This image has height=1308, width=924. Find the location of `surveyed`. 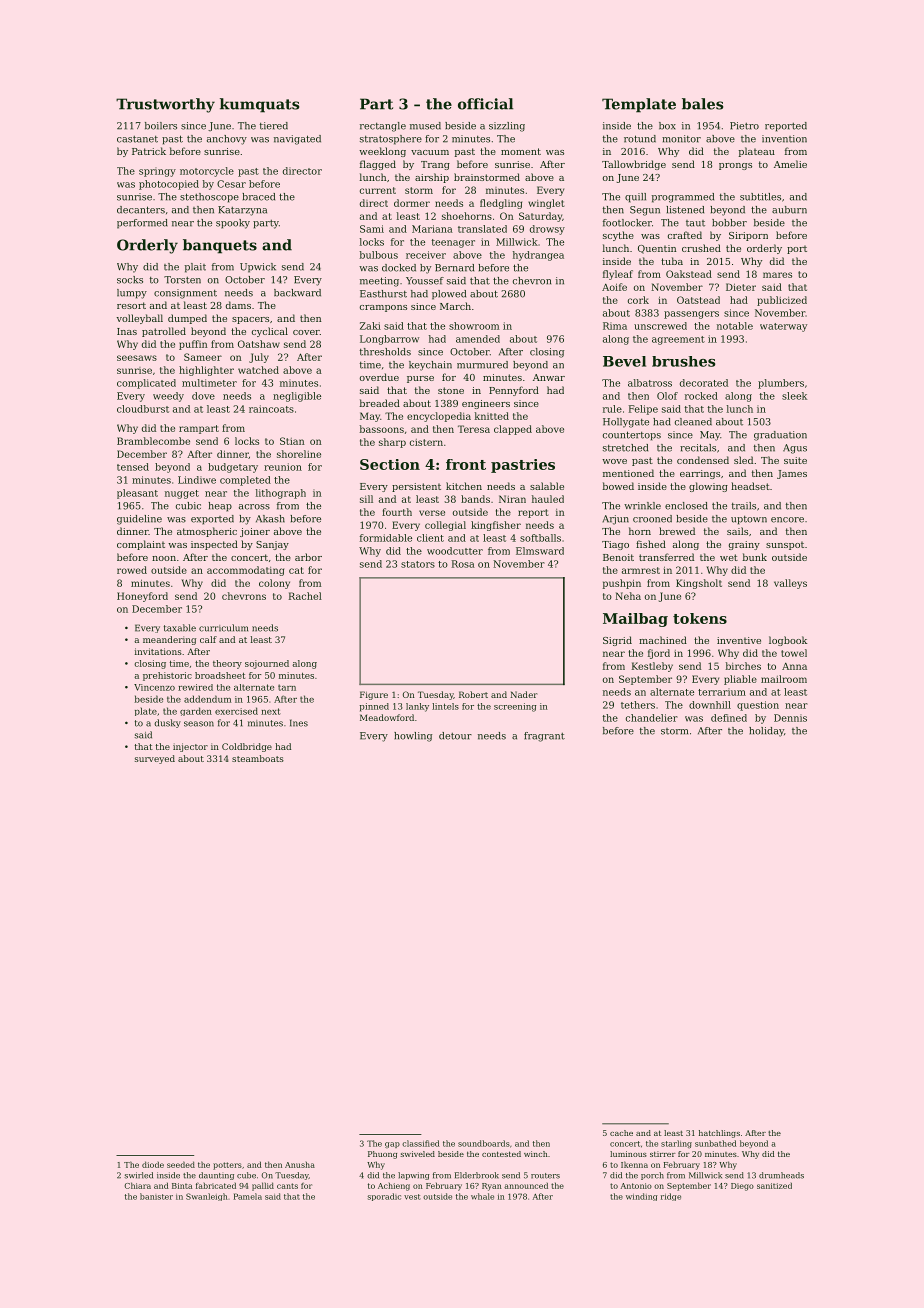

surveyed is located at coordinates (155, 759).
